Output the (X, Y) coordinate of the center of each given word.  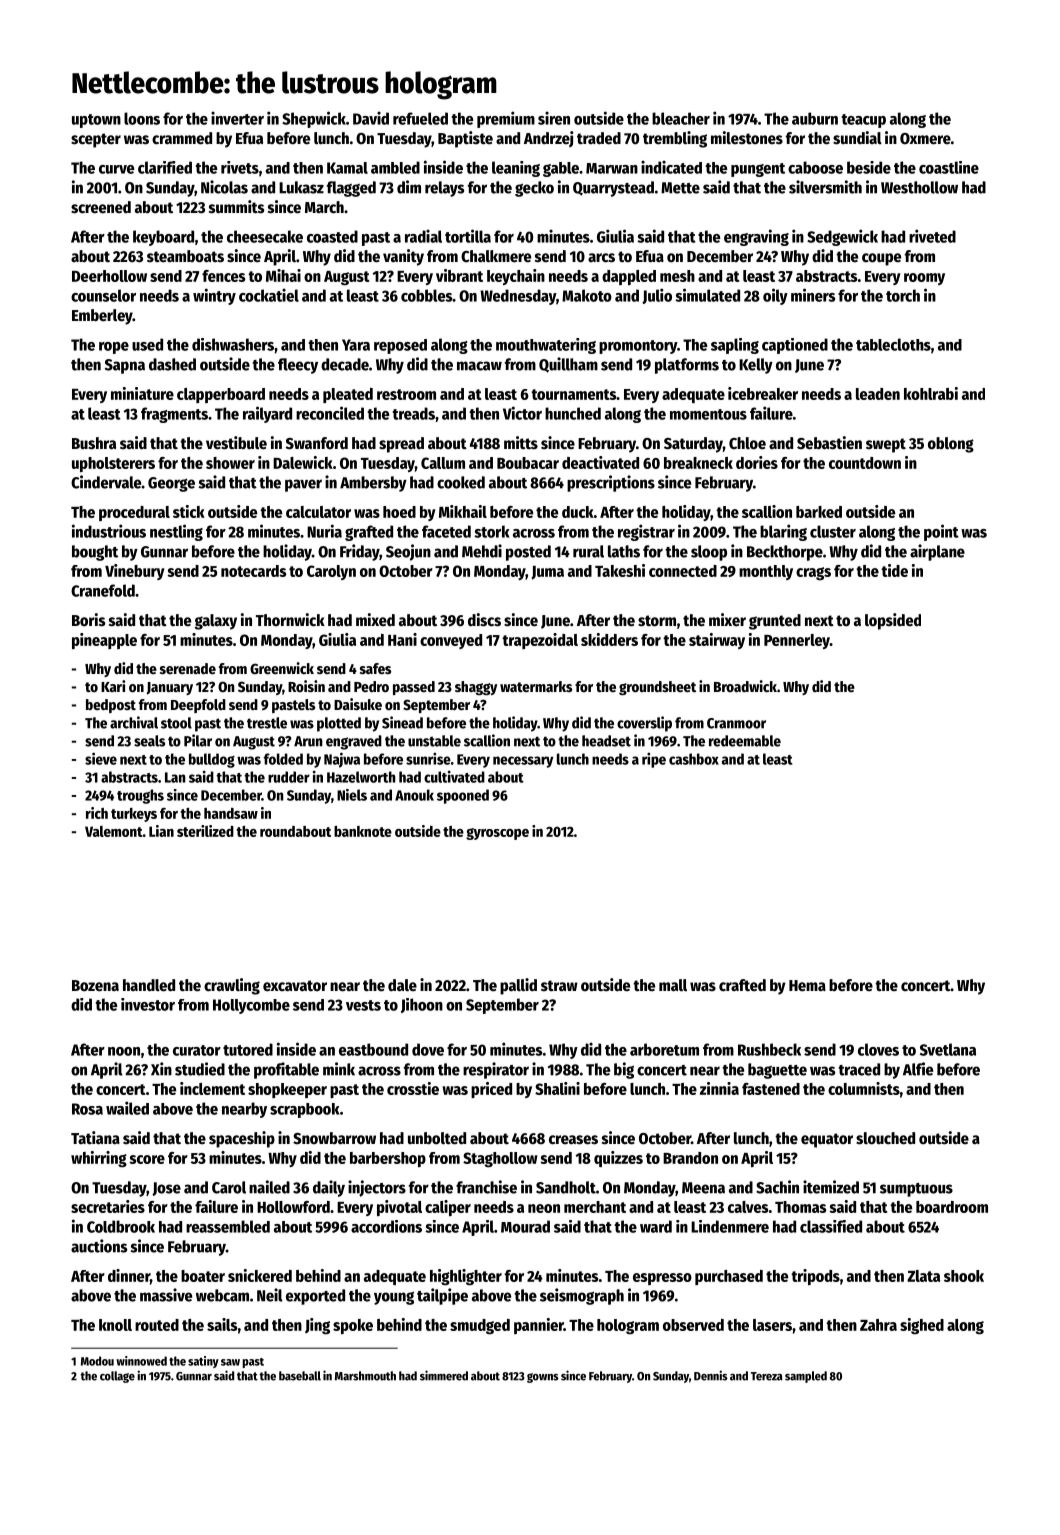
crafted (742, 985)
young (394, 1298)
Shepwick (314, 119)
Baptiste (465, 139)
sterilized (205, 831)
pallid (518, 986)
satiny (203, 1362)
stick (189, 511)
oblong (951, 445)
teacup (863, 121)
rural (588, 551)
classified (831, 1226)
